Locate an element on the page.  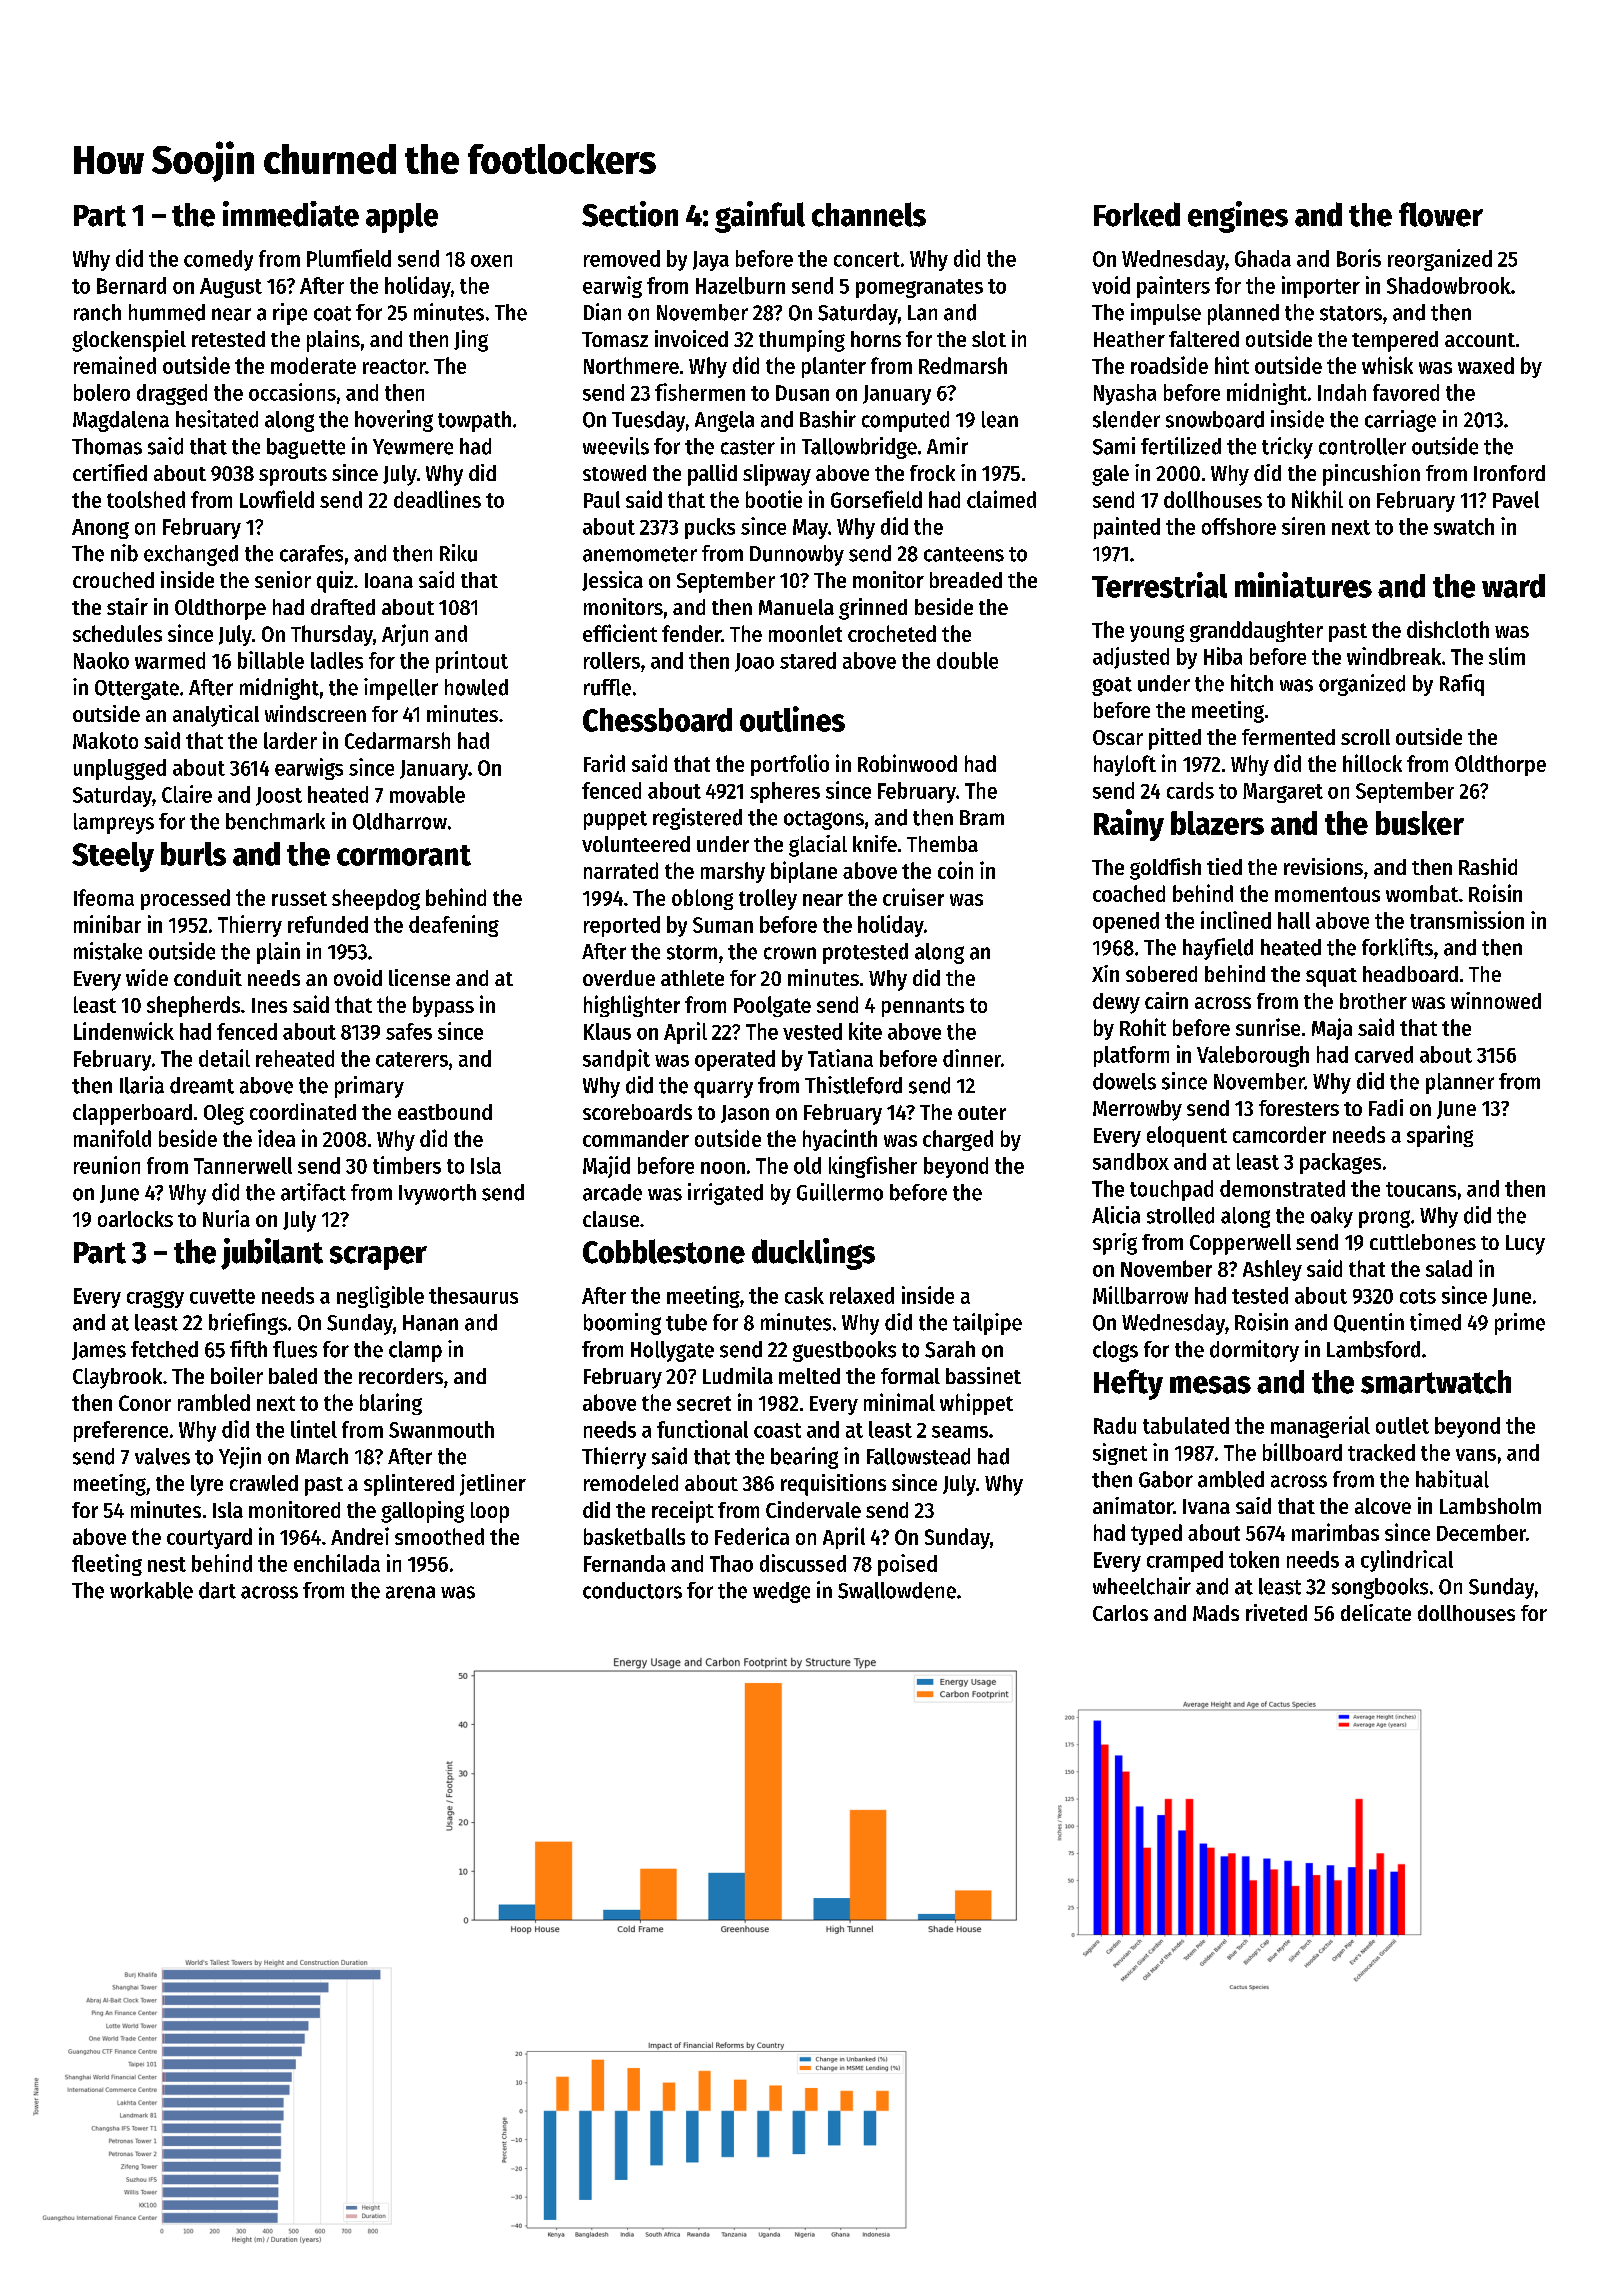
Farid is located at coordinates (604, 763).
